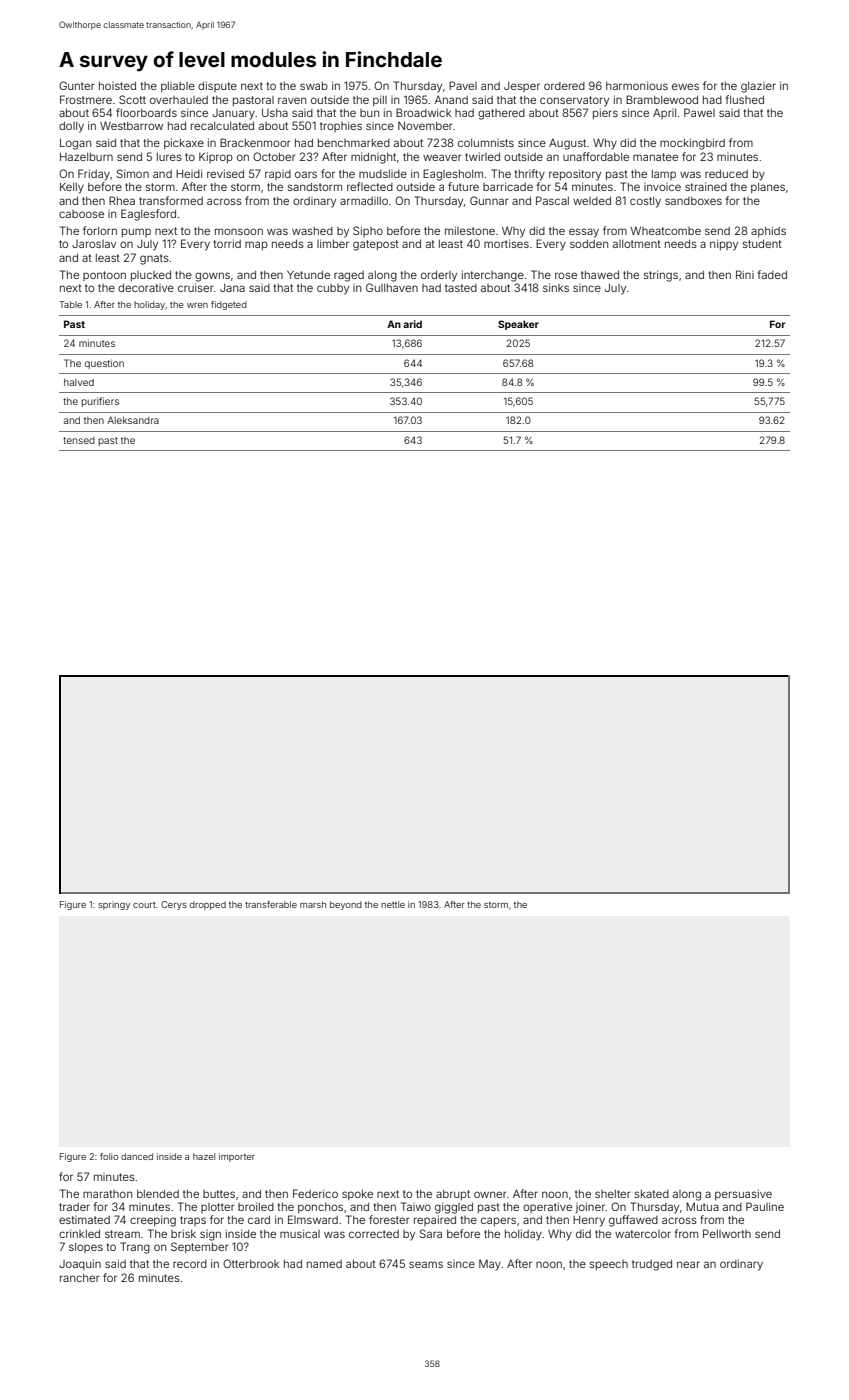 Image resolution: width=849 pixels, height=1400 pixels. I want to click on Westbarrow, so click(131, 125).
